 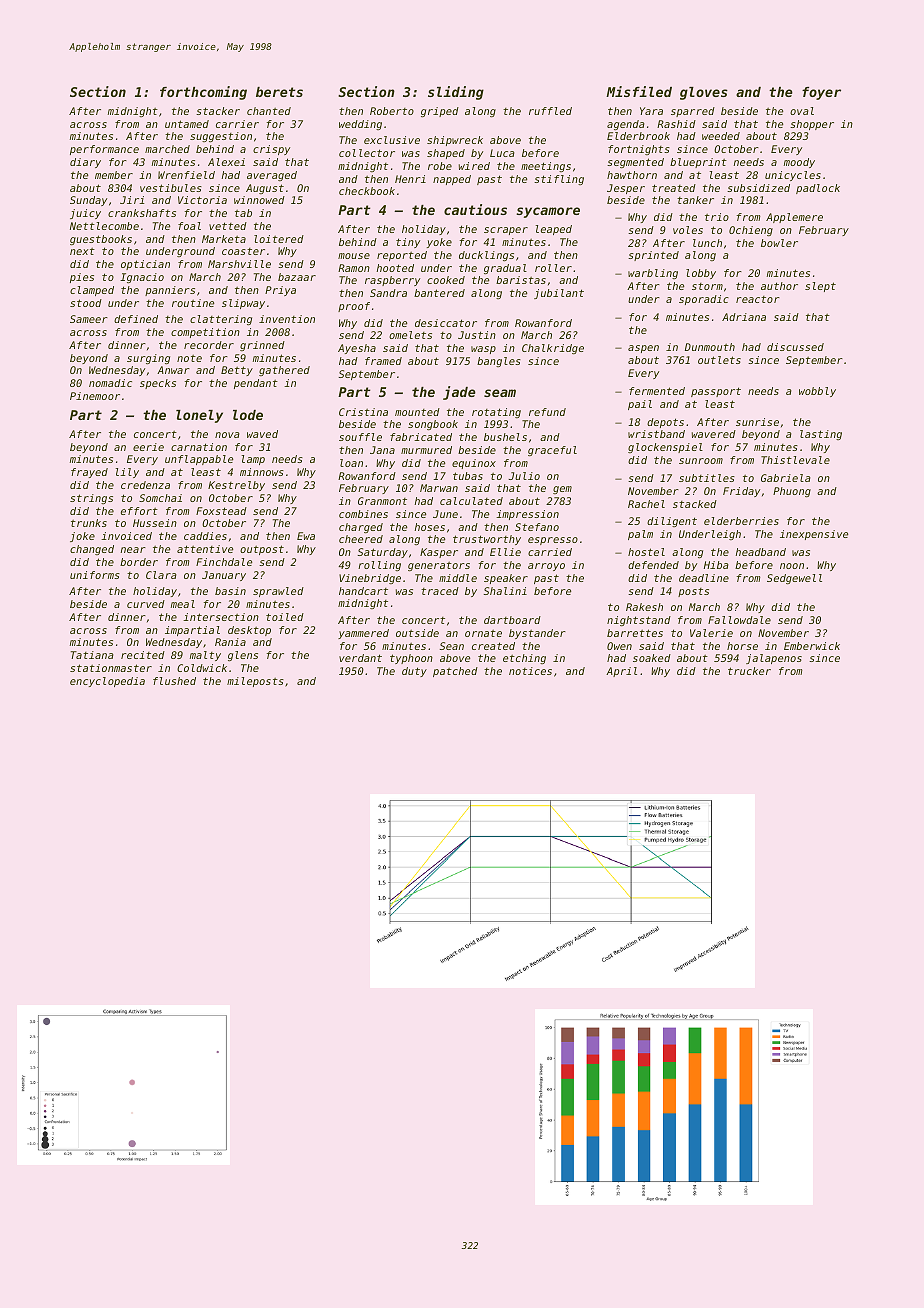 I want to click on leaped, so click(x=554, y=230).
